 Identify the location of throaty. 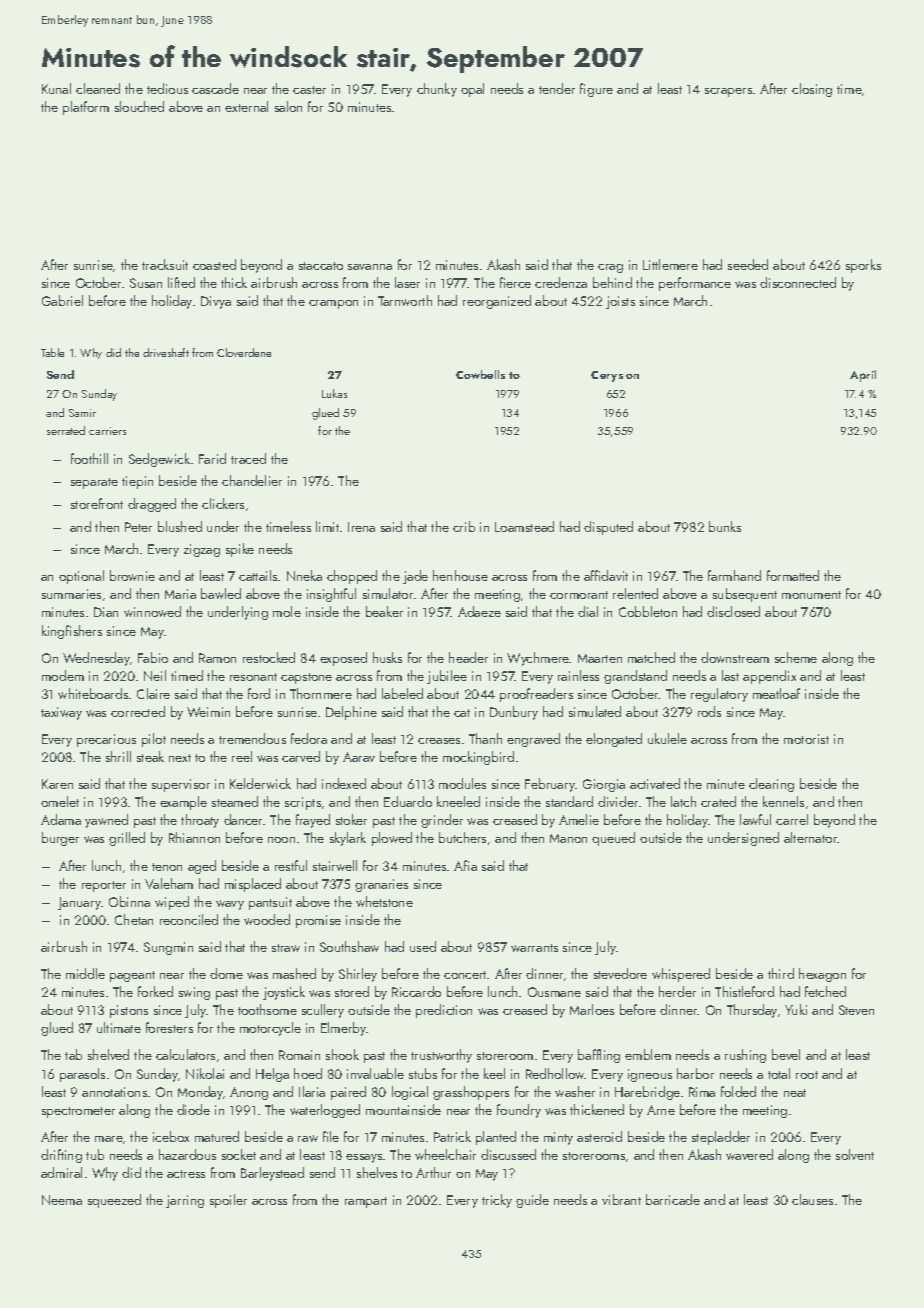
(200, 821).
